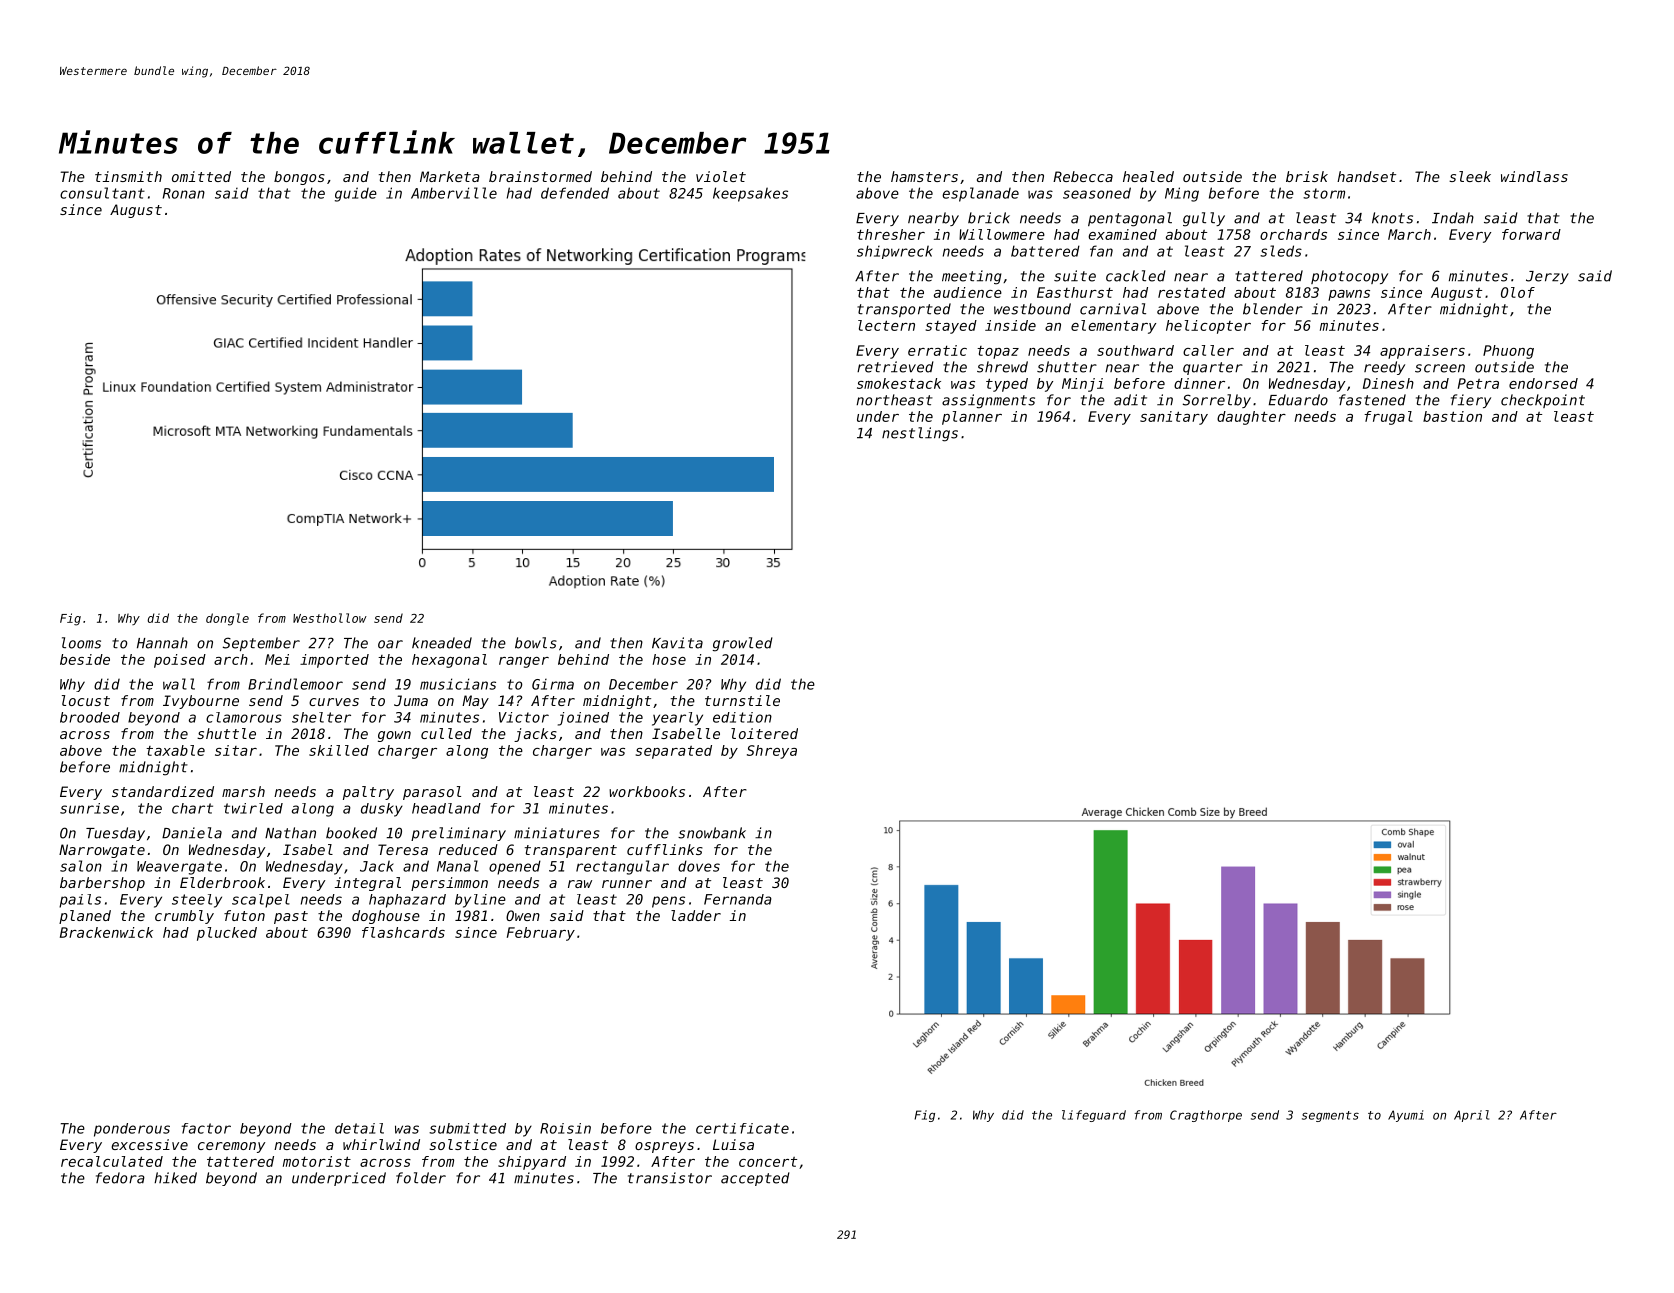  What do you see at coordinates (755, 1179) in the screenshot?
I see `accepted` at bounding box center [755, 1179].
